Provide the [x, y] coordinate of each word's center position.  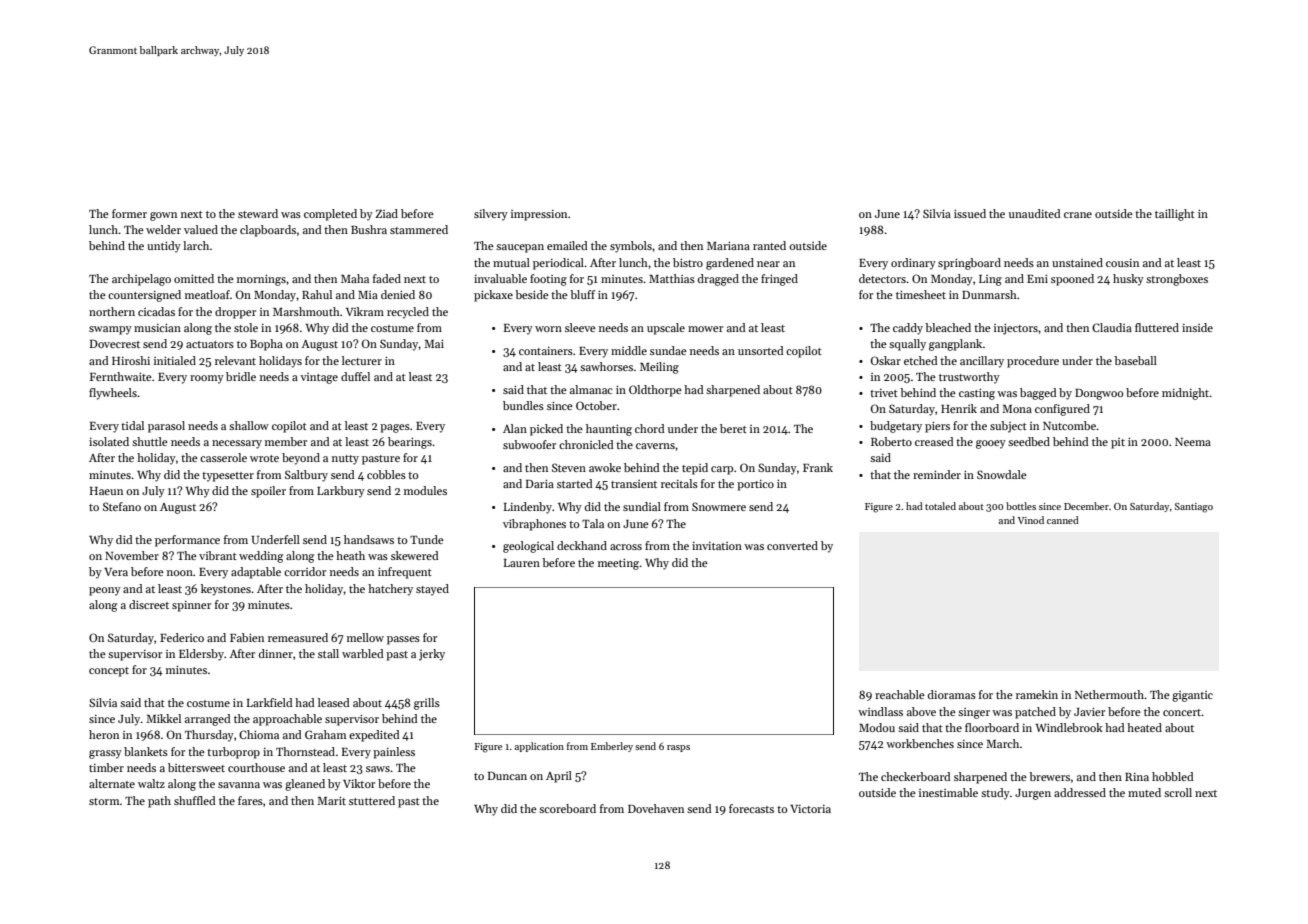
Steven [569, 467]
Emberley [612, 747]
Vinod [1030, 520]
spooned [1072, 280]
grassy [105, 754]
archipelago [141, 280]
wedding [261, 557]
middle [629, 350]
